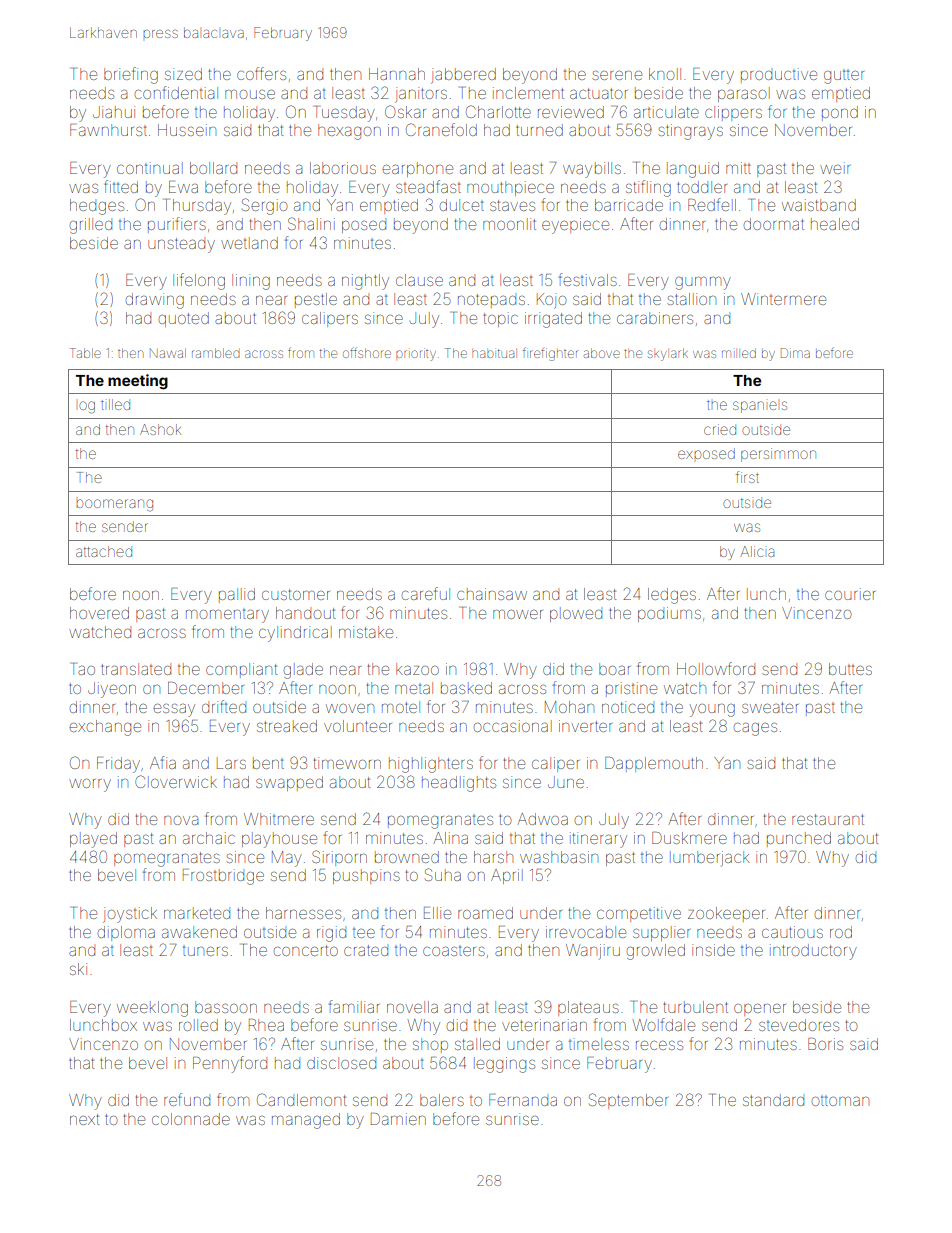  What do you see at coordinates (231, 764) in the image?
I see `Lars` at bounding box center [231, 764].
